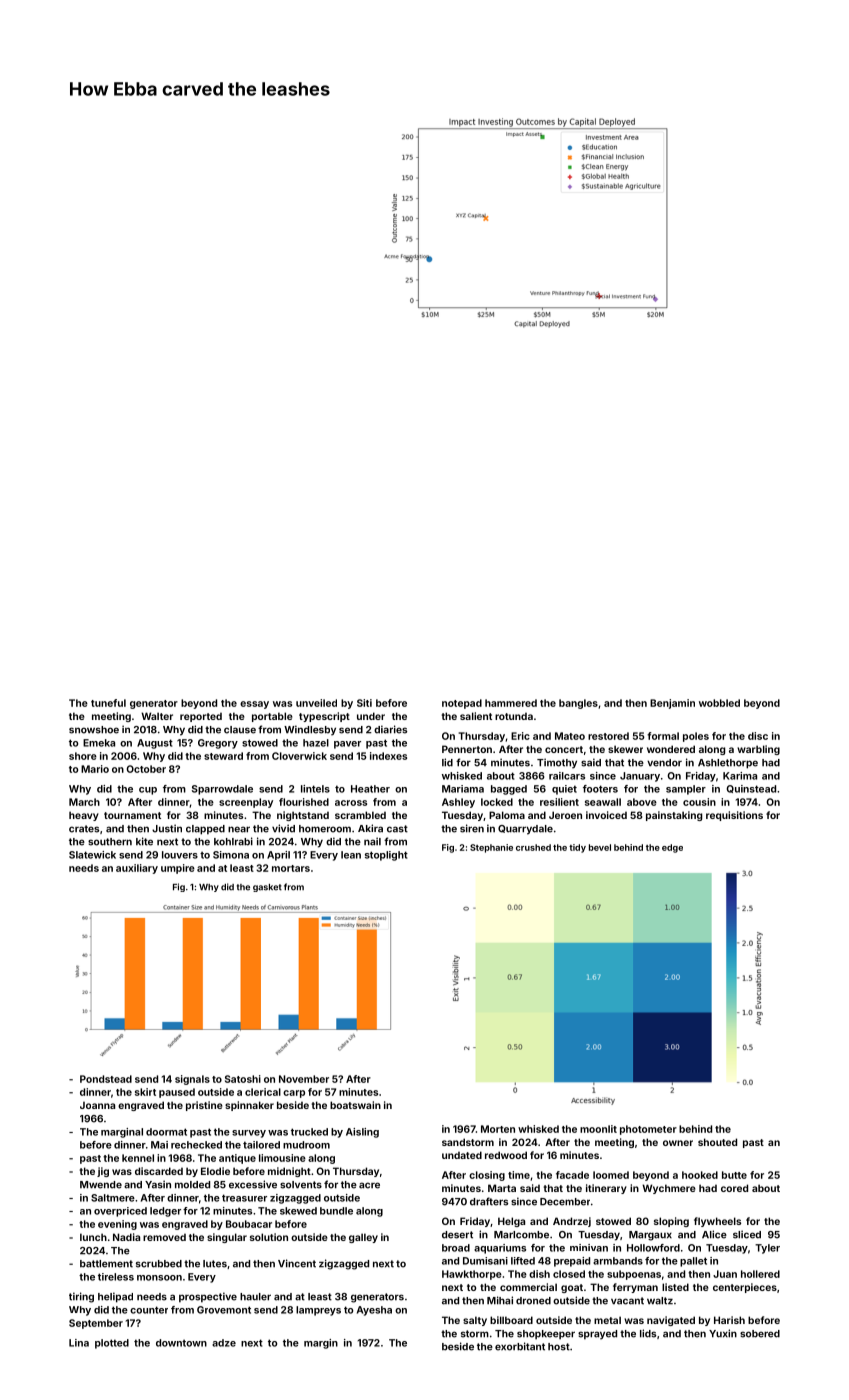  I want to click on adze, so click(224, 1343).
